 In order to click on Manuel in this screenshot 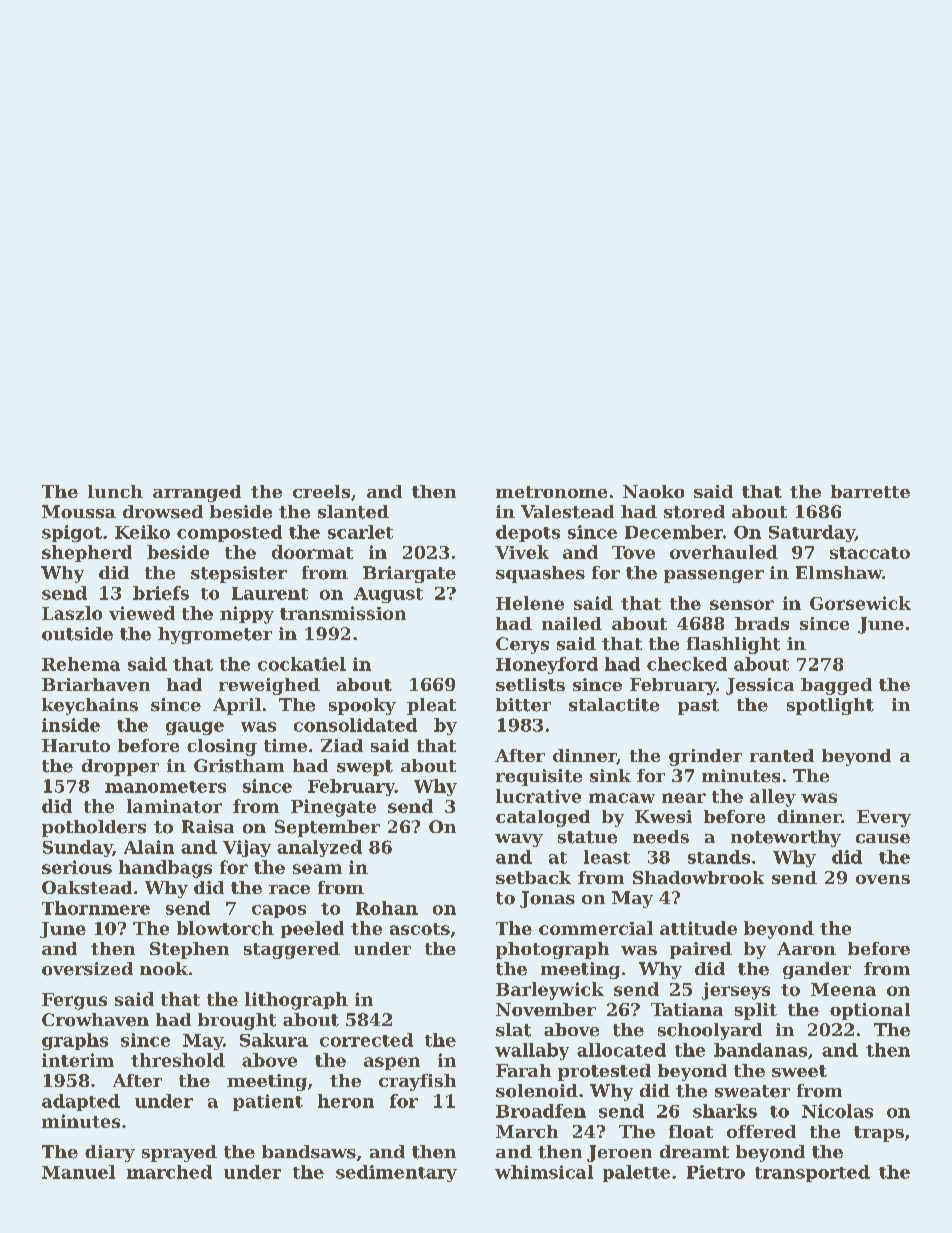, I will do `click(78, 1172)`.
